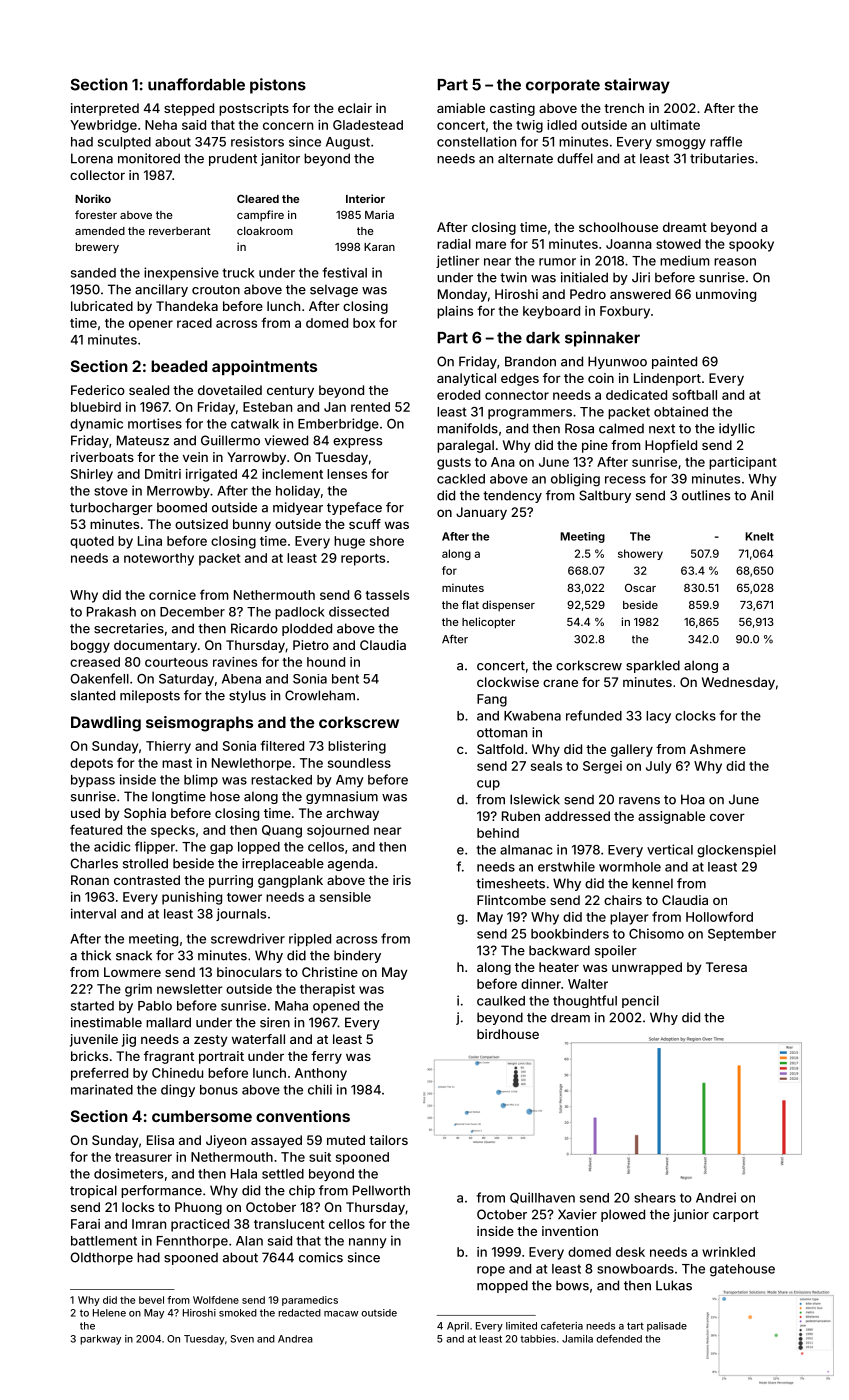  I want to click on dovetailed, so click(230, 390).
